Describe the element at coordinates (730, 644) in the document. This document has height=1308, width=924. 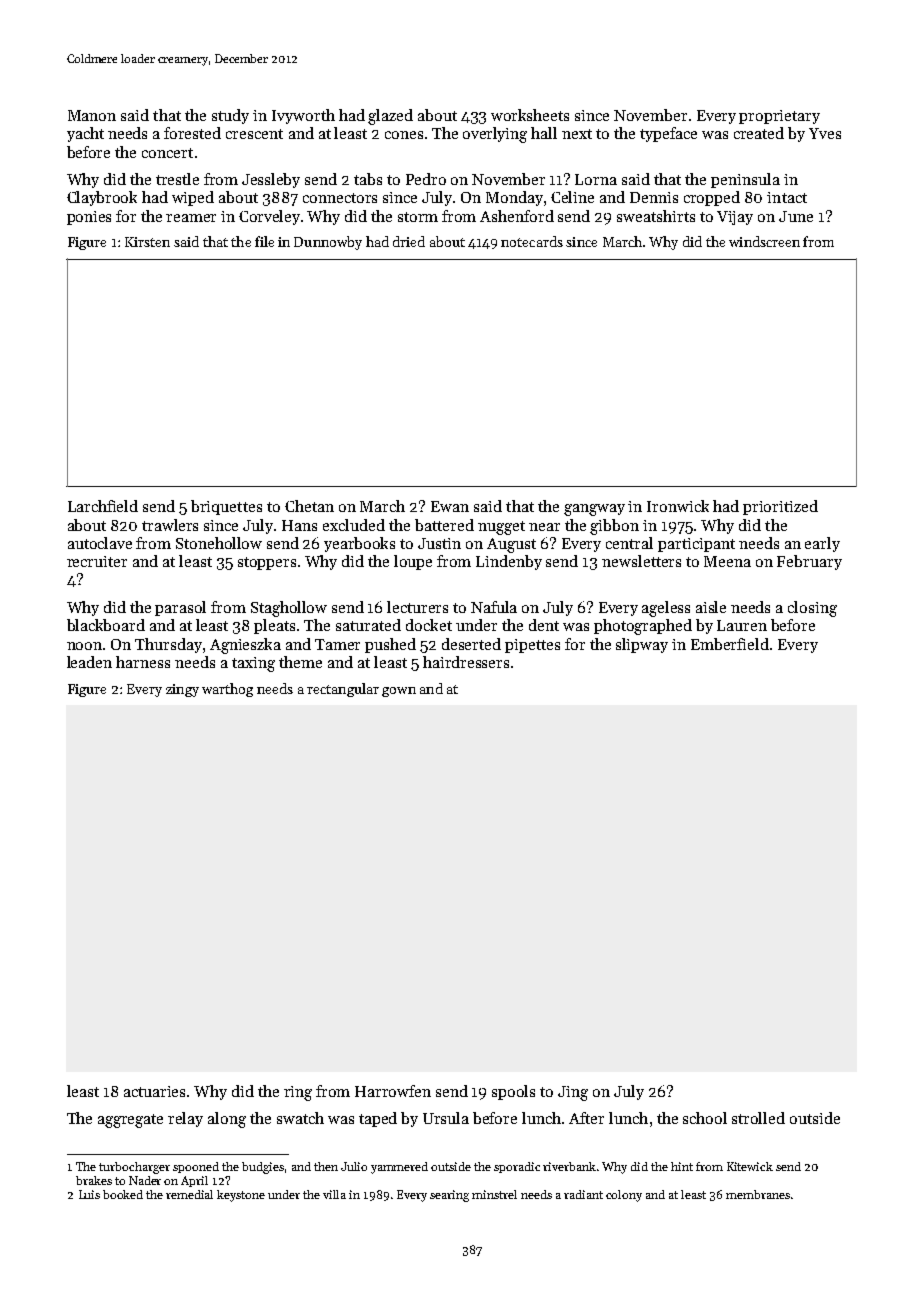
I see `Emberfield` at that location.
